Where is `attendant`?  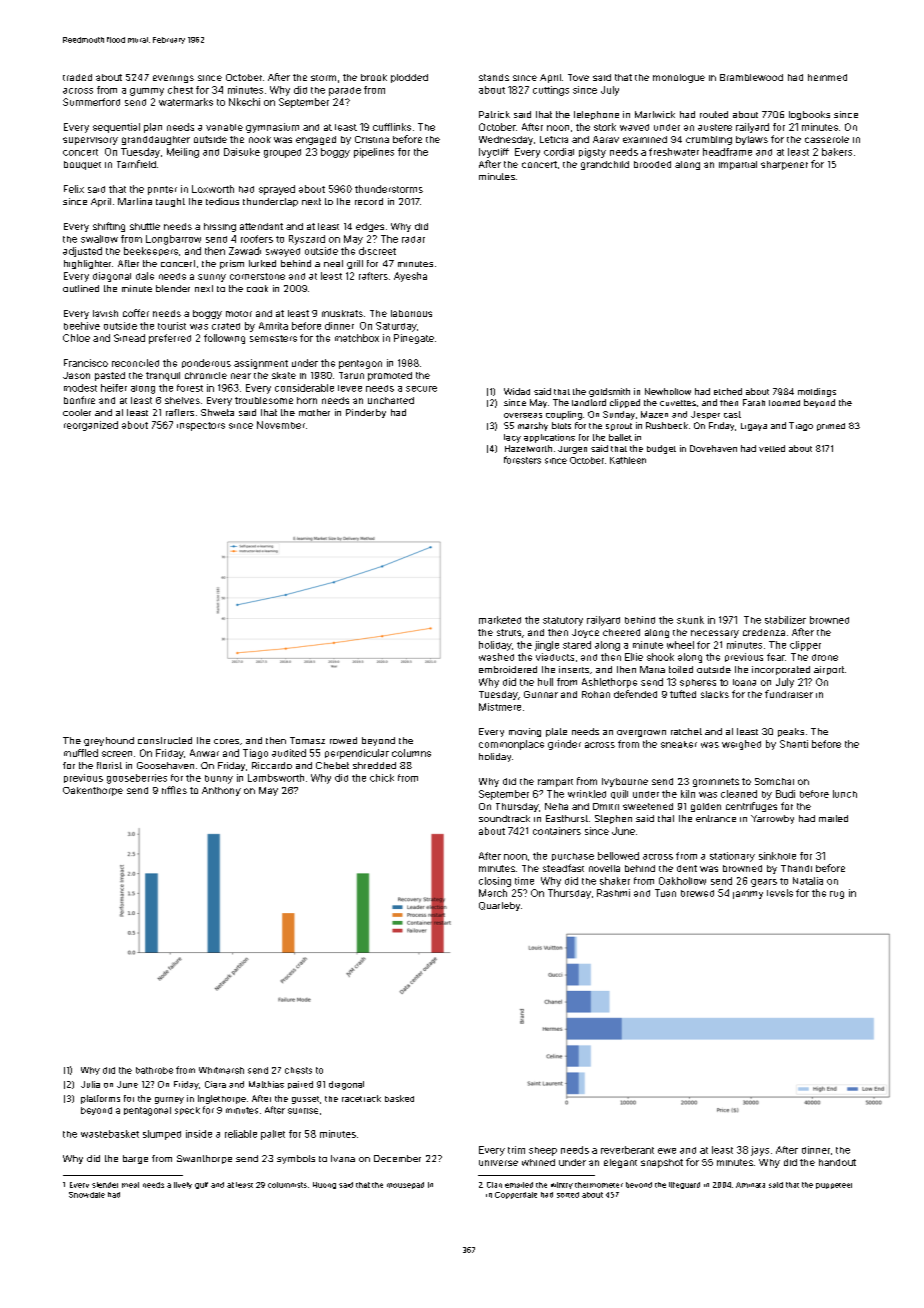
attendant is located at coordinates (261, 226).
